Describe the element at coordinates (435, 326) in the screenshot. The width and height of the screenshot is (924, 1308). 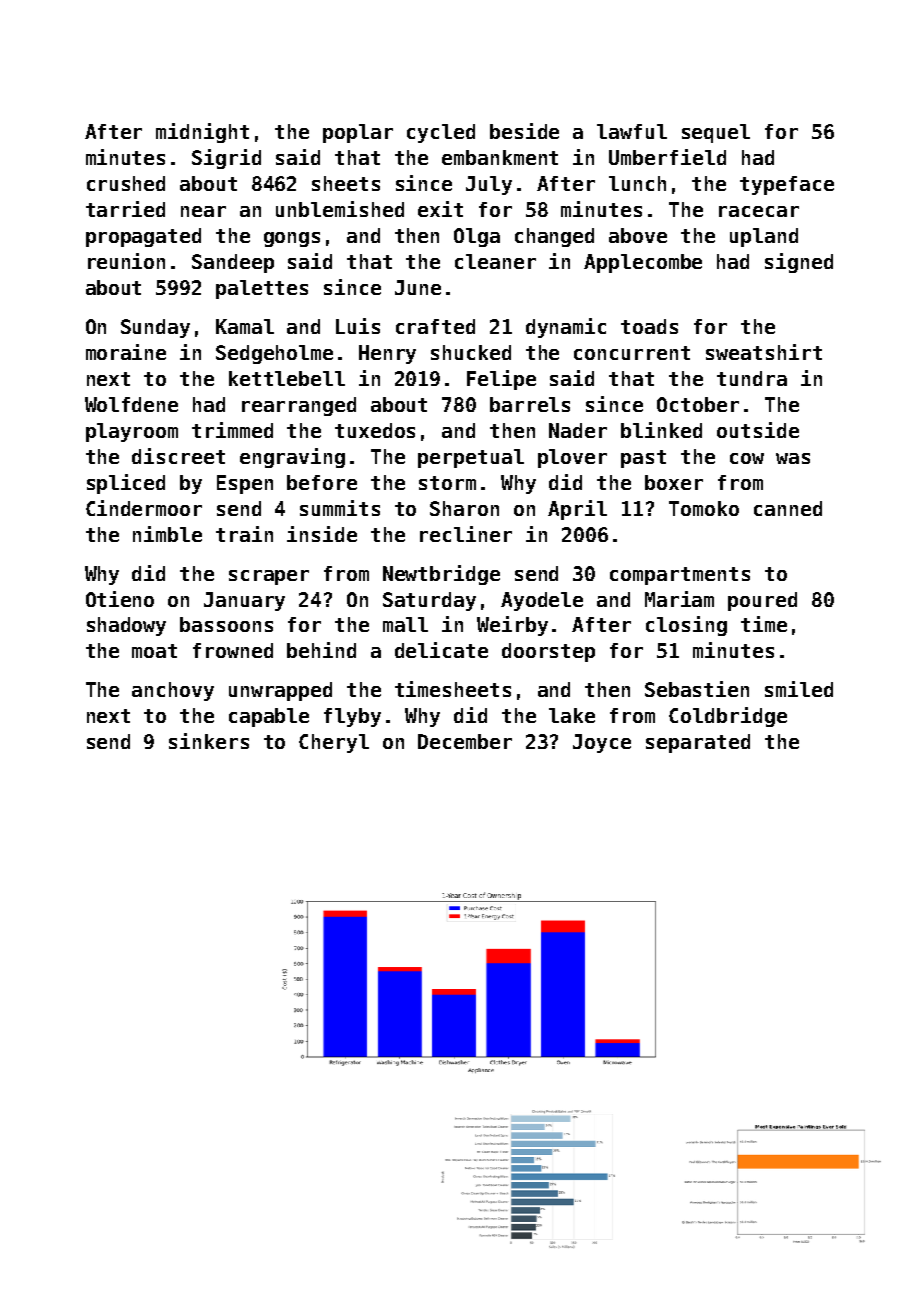
I see `crafted` at that location.
